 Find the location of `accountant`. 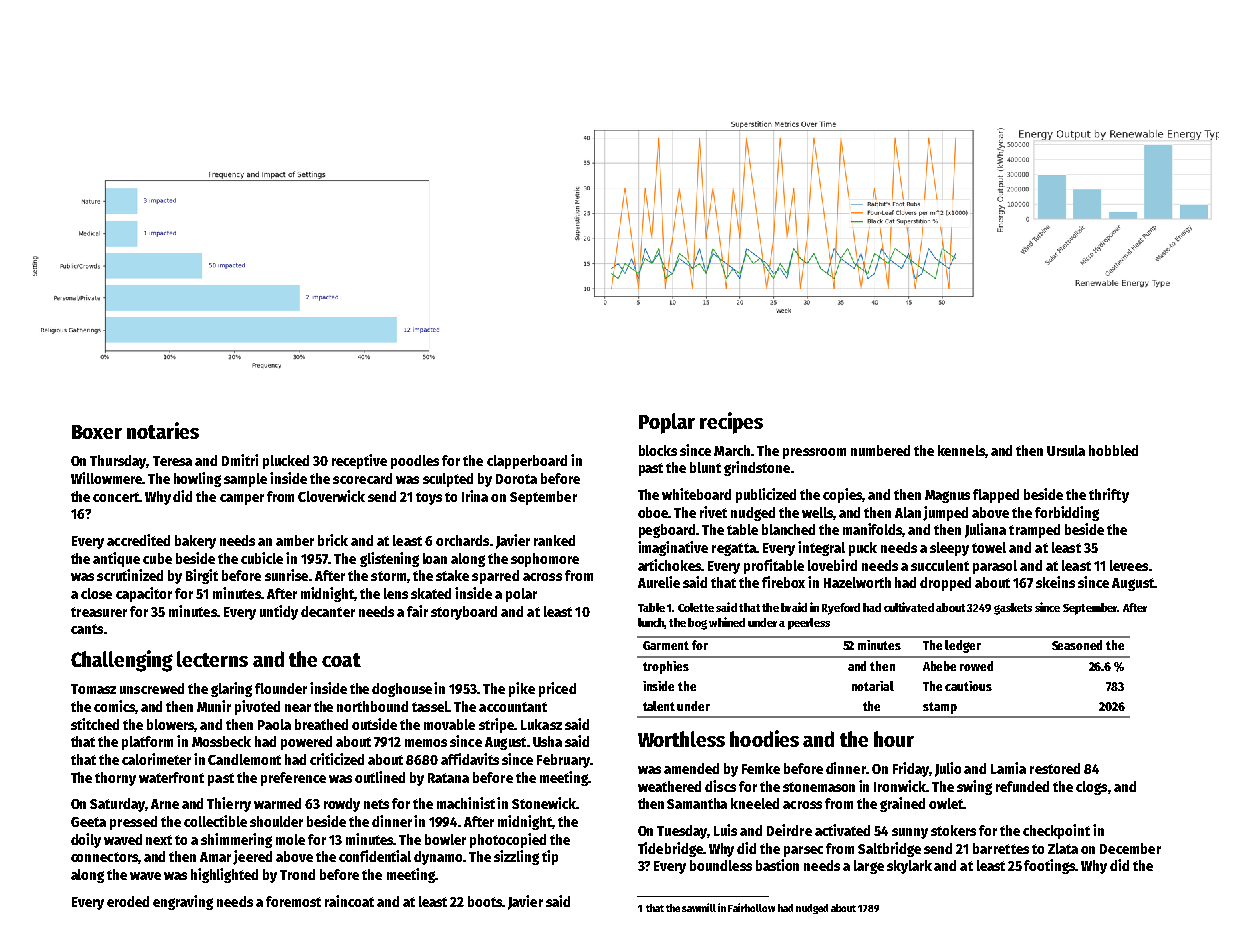

accountant is located at coordinates (513, 707).
